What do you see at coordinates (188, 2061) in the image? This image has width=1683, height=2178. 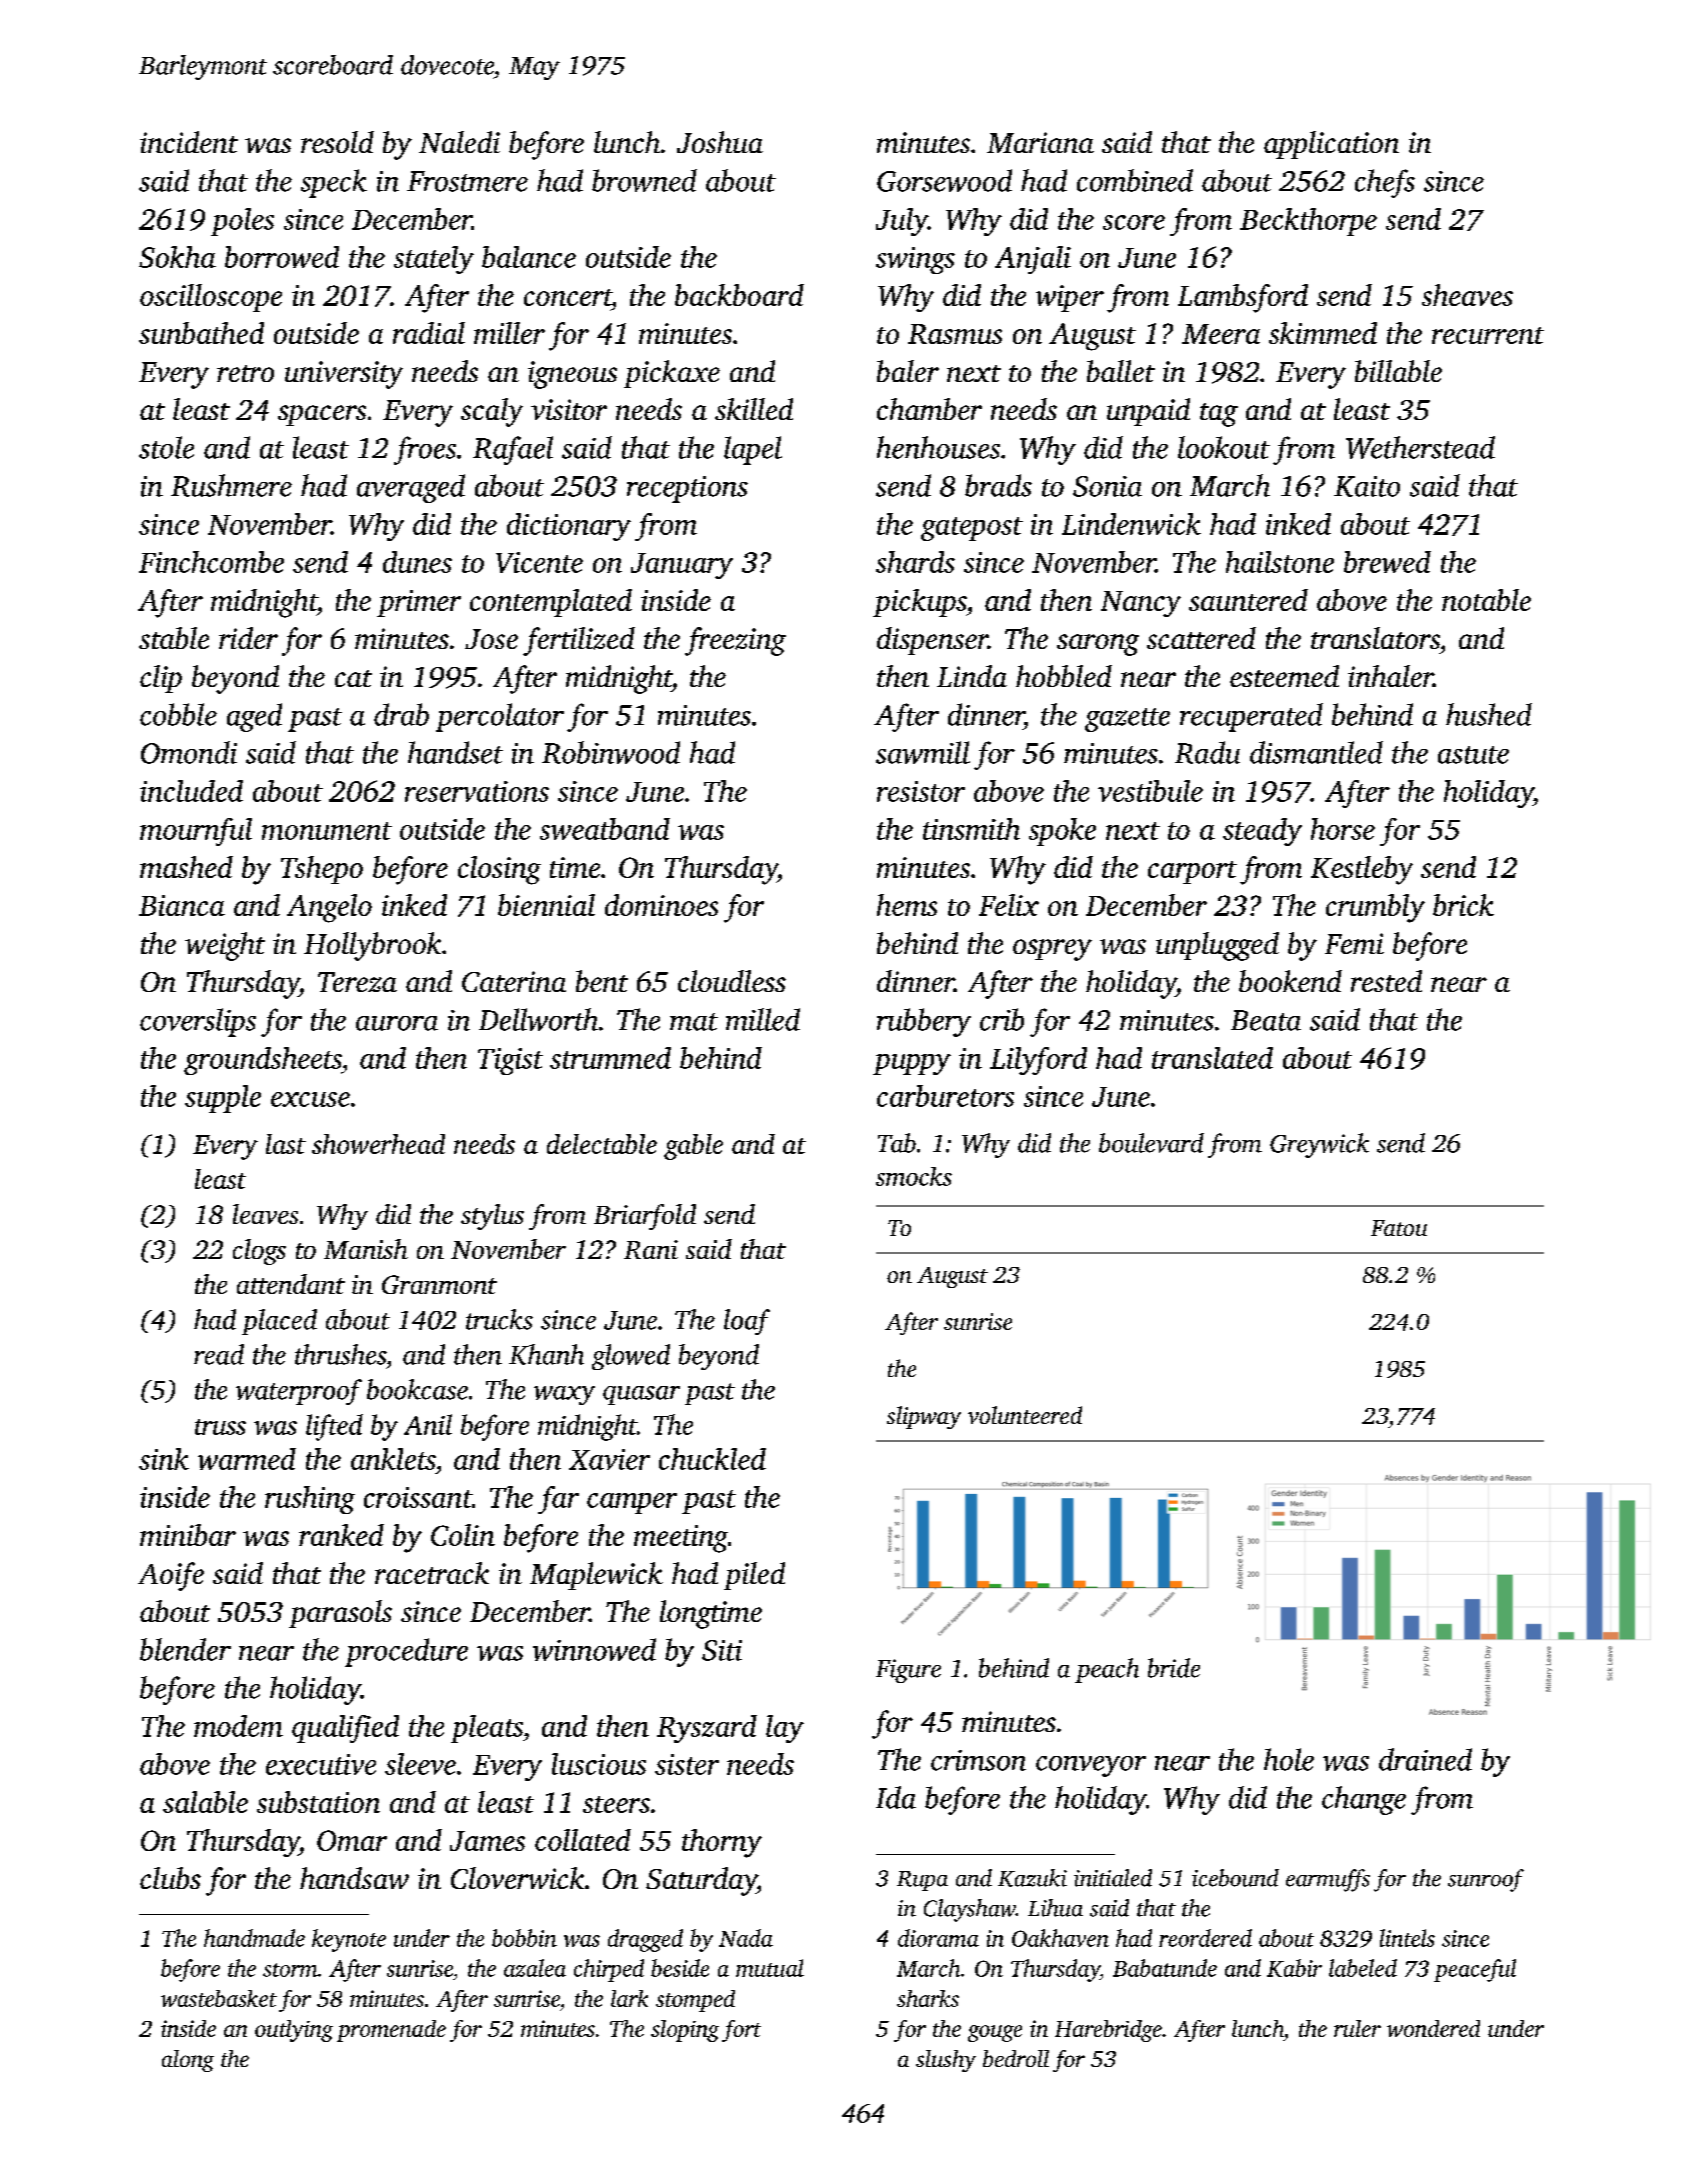 I see `along` at bounding box center [188, 2061].
